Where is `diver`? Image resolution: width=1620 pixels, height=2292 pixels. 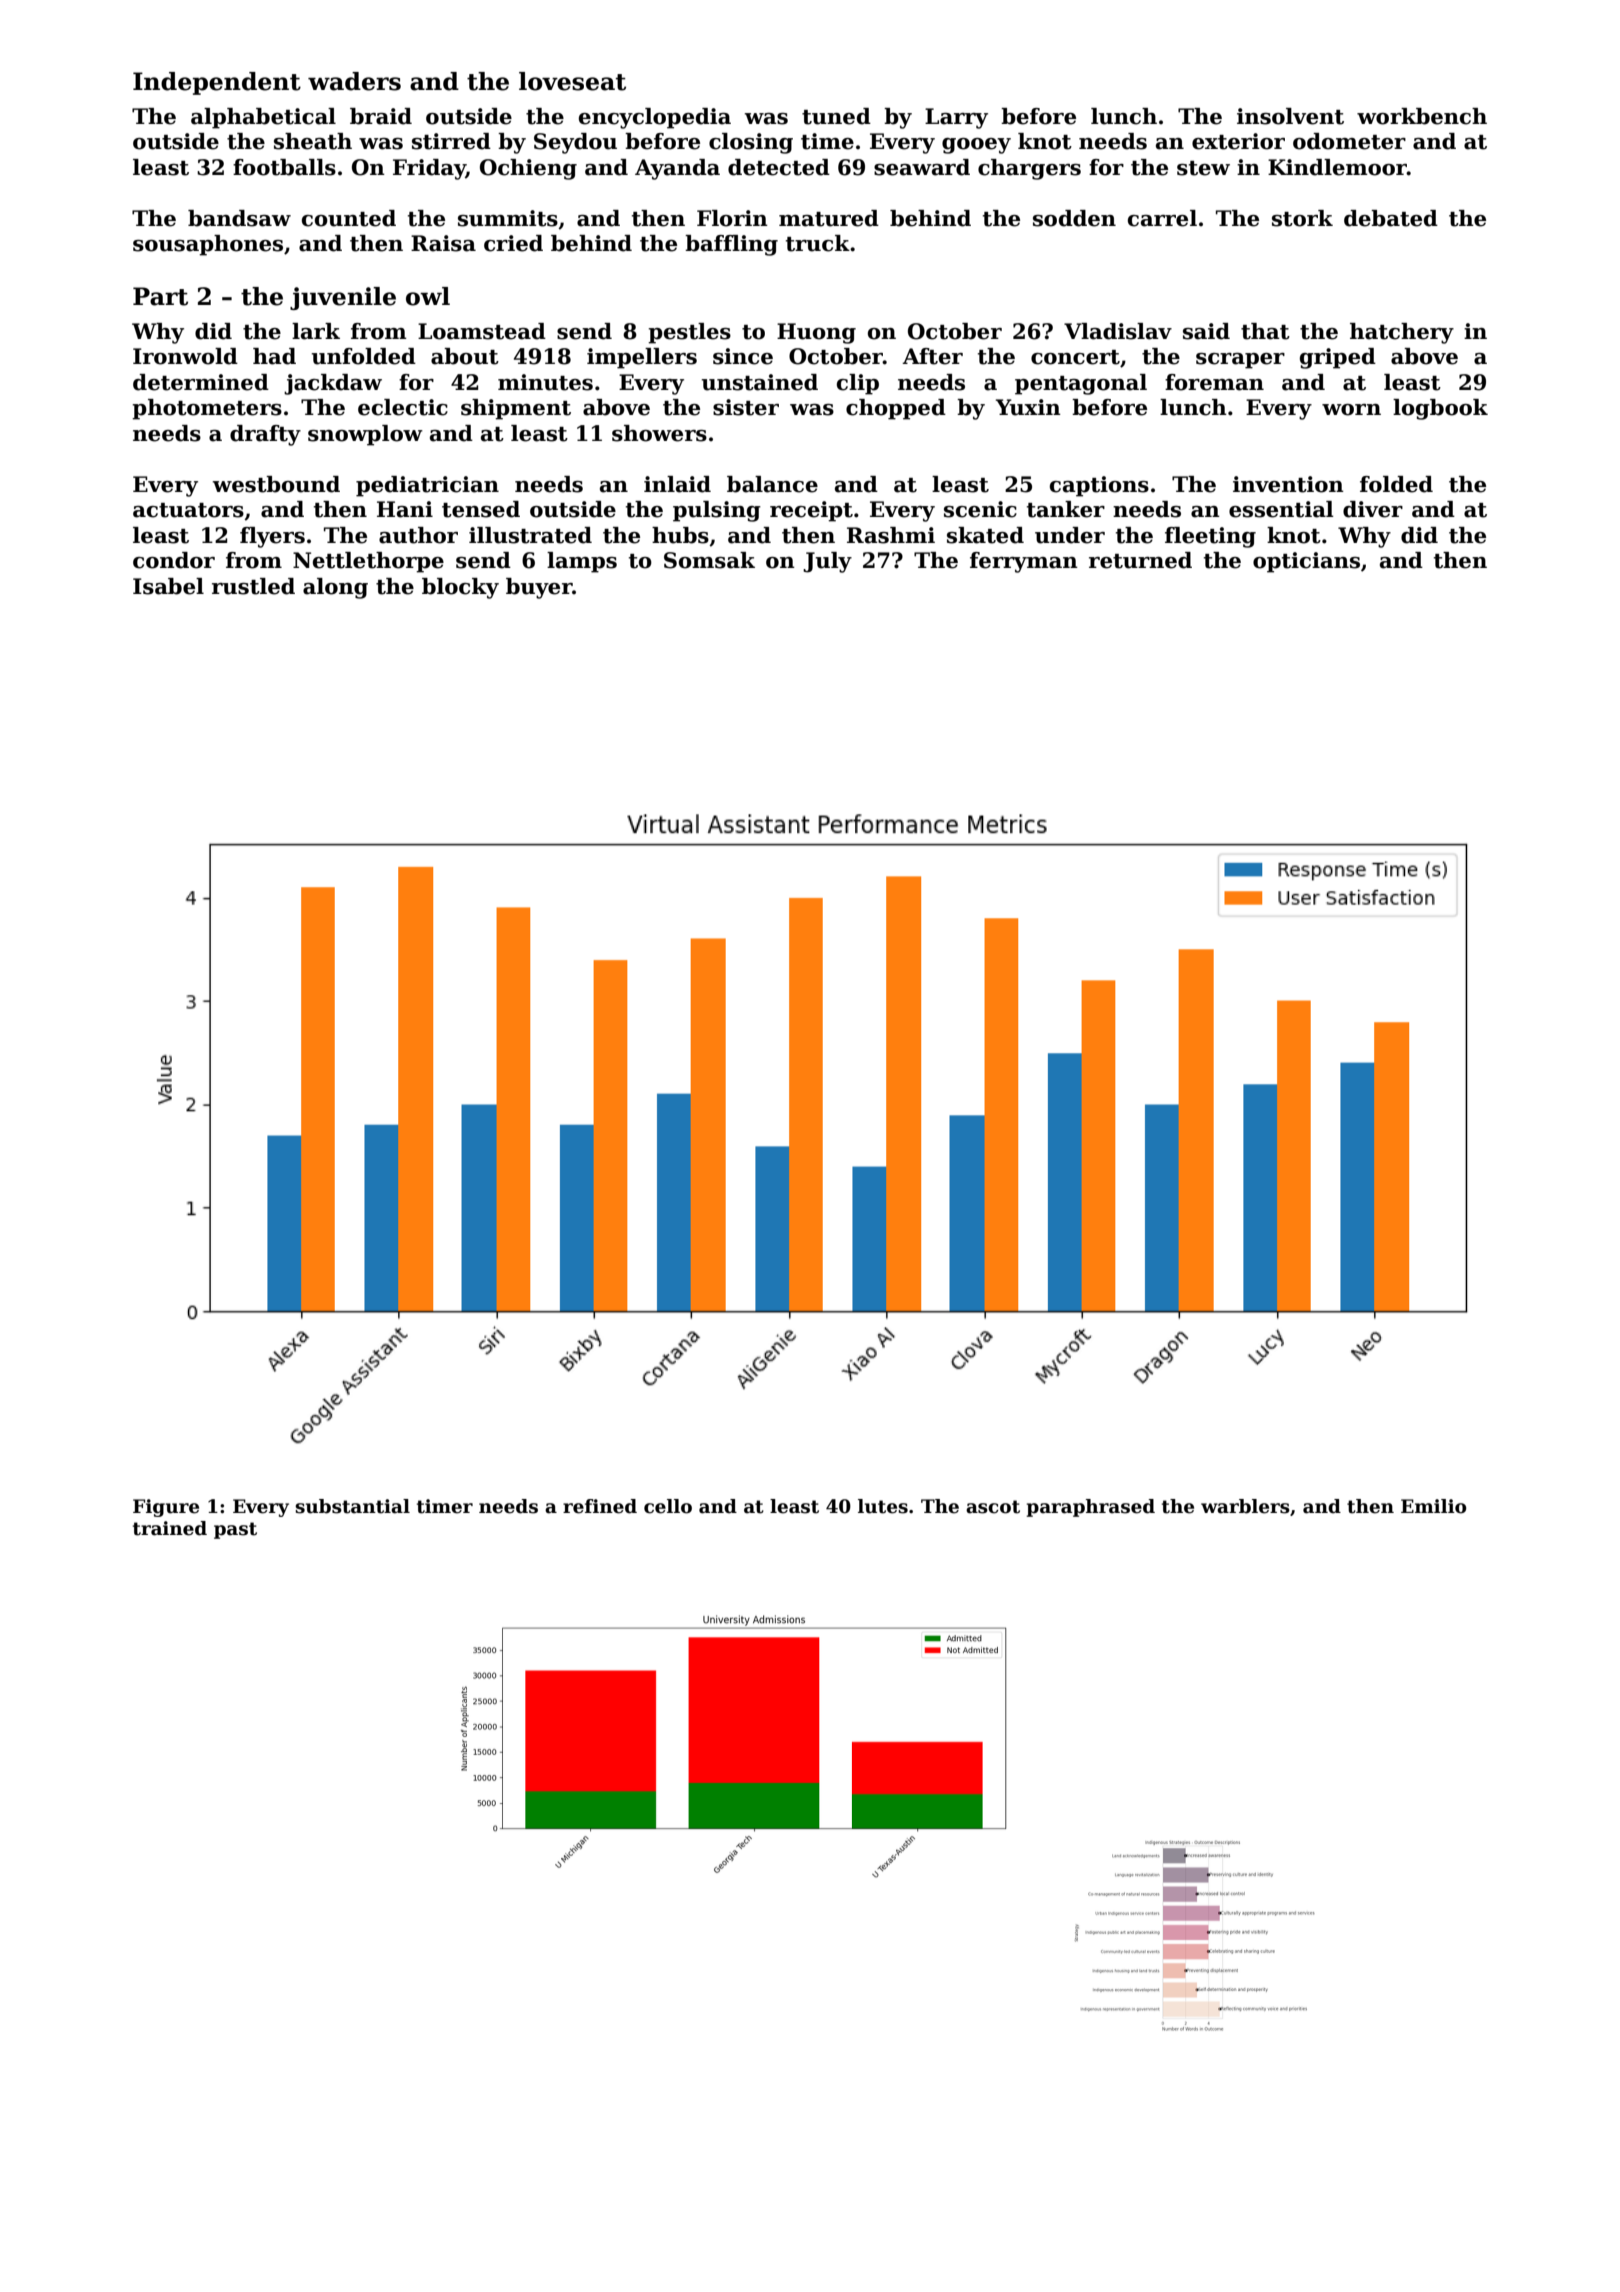
diver is located at coordinates (1373, 509).
